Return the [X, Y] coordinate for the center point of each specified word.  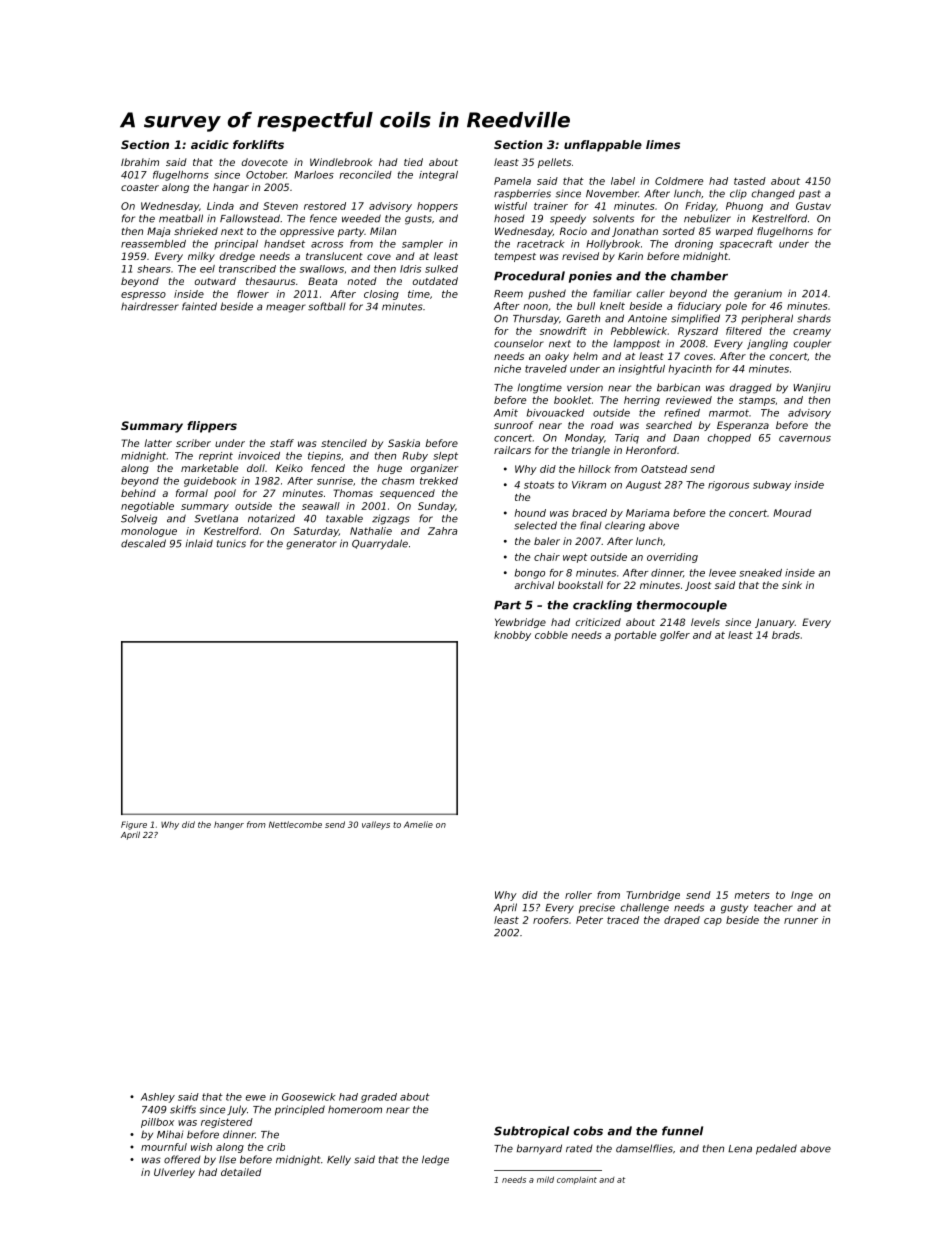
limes [663, 144]
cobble [551, 635]
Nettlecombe [295, 824]
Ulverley [174, 1173]
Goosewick [309, 1097]
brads [786, 635]
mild [545, 1179]
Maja [158, 232]
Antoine [647, 319]
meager [286, 308]
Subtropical [531, 1132]
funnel [682, 1131]
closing [381, 295]
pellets [554, 163]
